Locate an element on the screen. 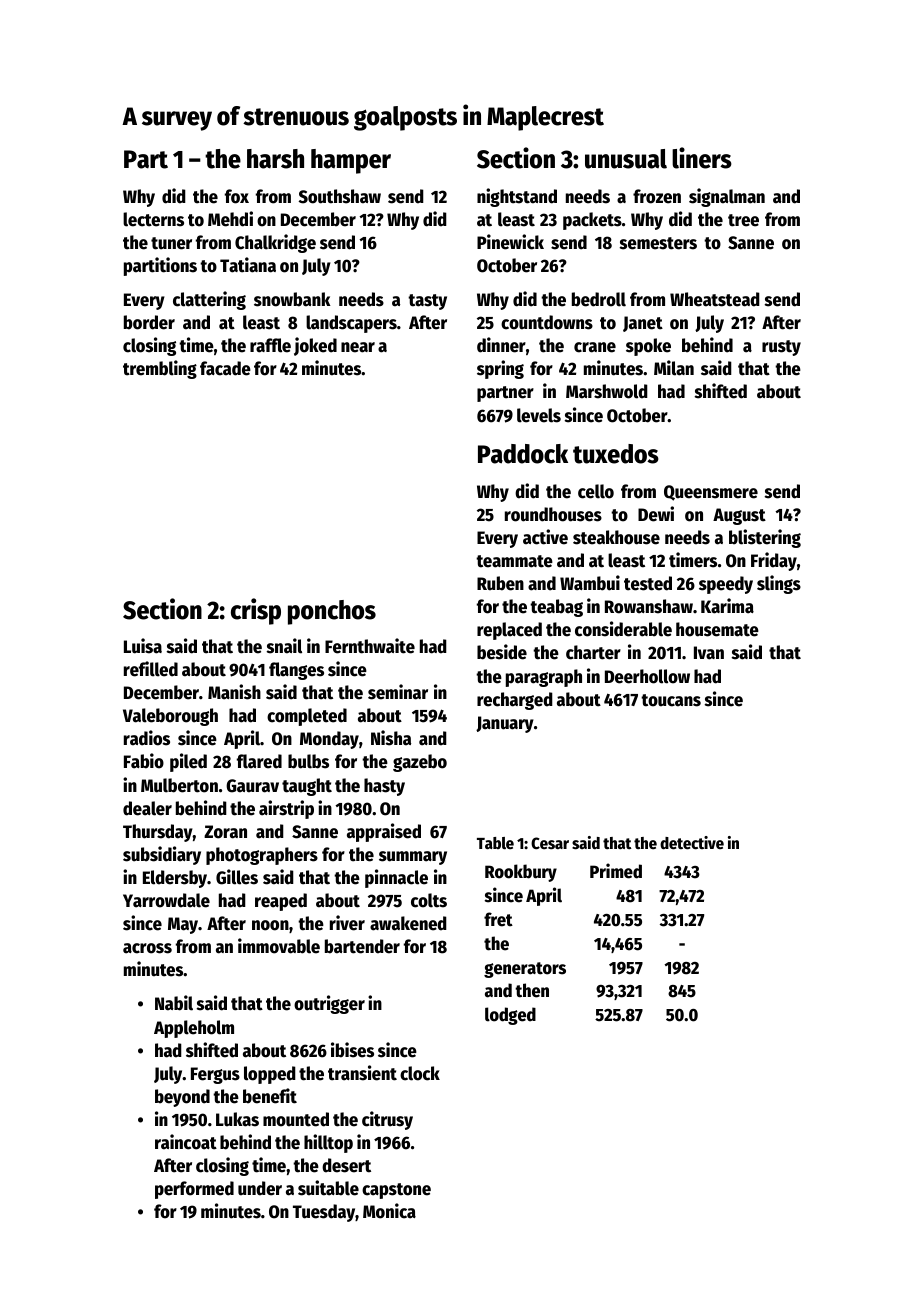 The image size is (924, 1308). snowbank is located at coordinates (292, 299).
